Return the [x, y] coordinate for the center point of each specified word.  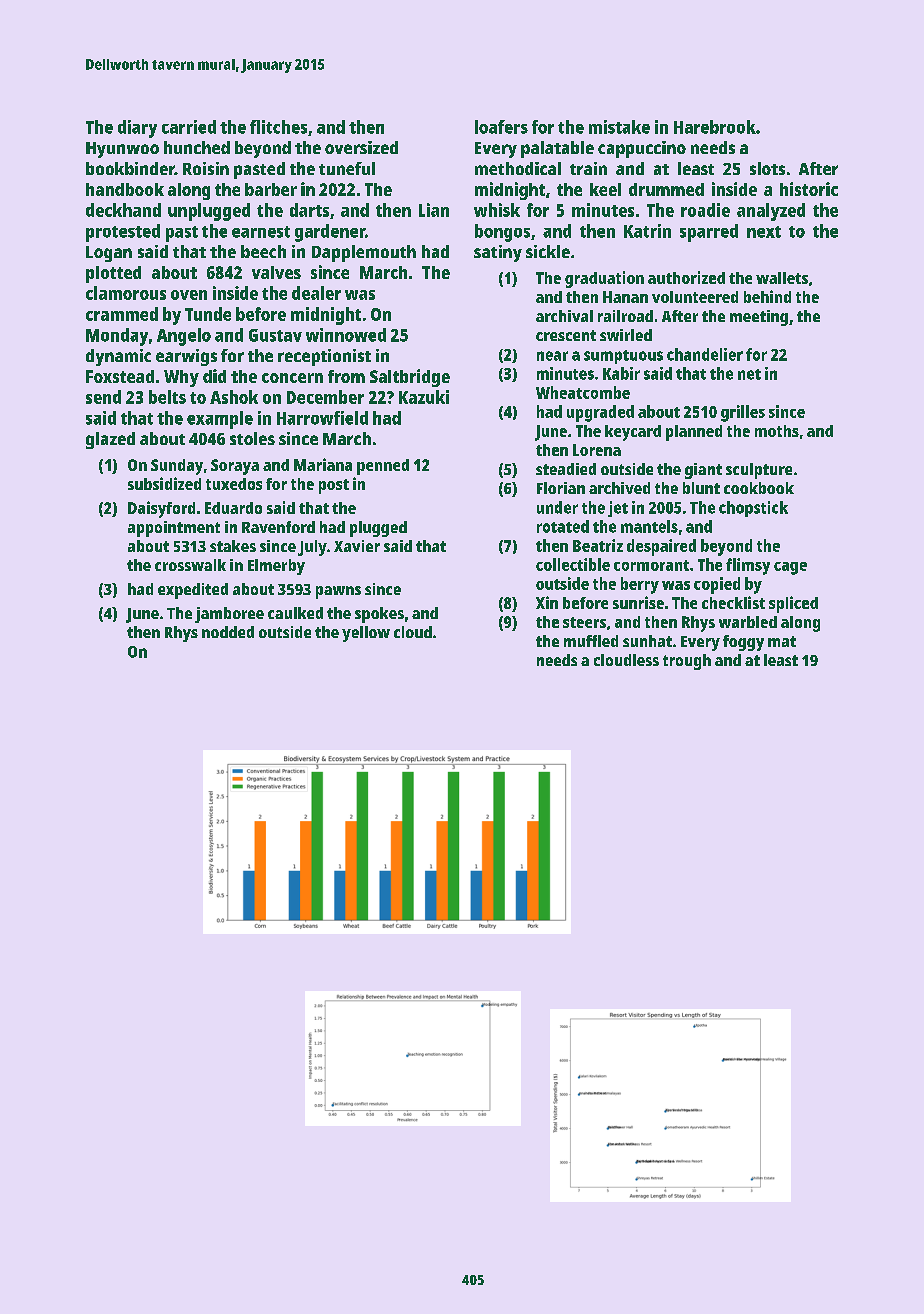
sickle [548, 251]
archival [564, 316]
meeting [759, 318]
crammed [122, 314]
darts [309, 210]
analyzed [771, 212]
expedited [193, 591]
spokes [379, 615]
